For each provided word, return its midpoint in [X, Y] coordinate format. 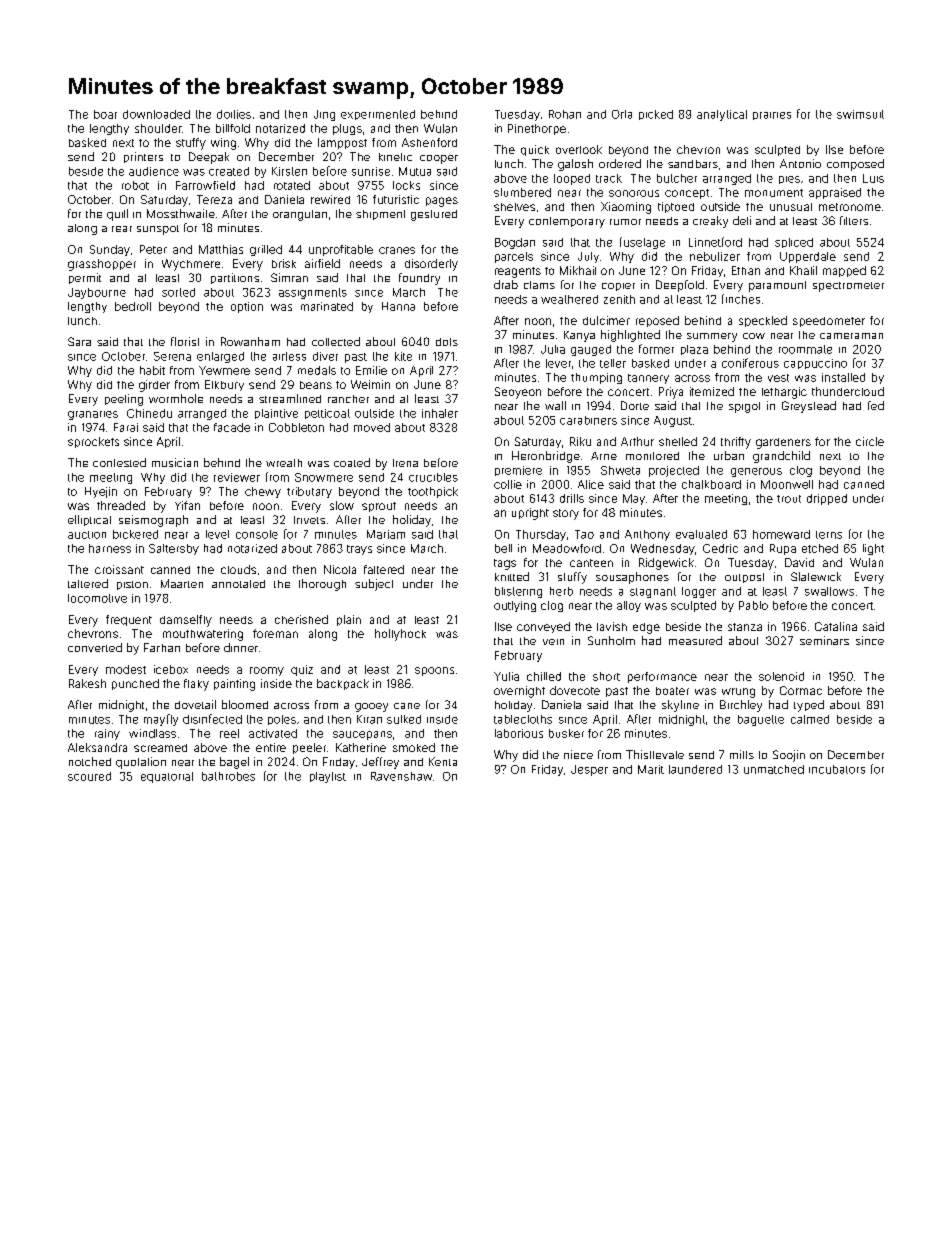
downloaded [156, 114]
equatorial [167, 777]
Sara [79, 341]
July [588, 257]
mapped [844, 271]
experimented [378, 115]
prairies [772, 116]
